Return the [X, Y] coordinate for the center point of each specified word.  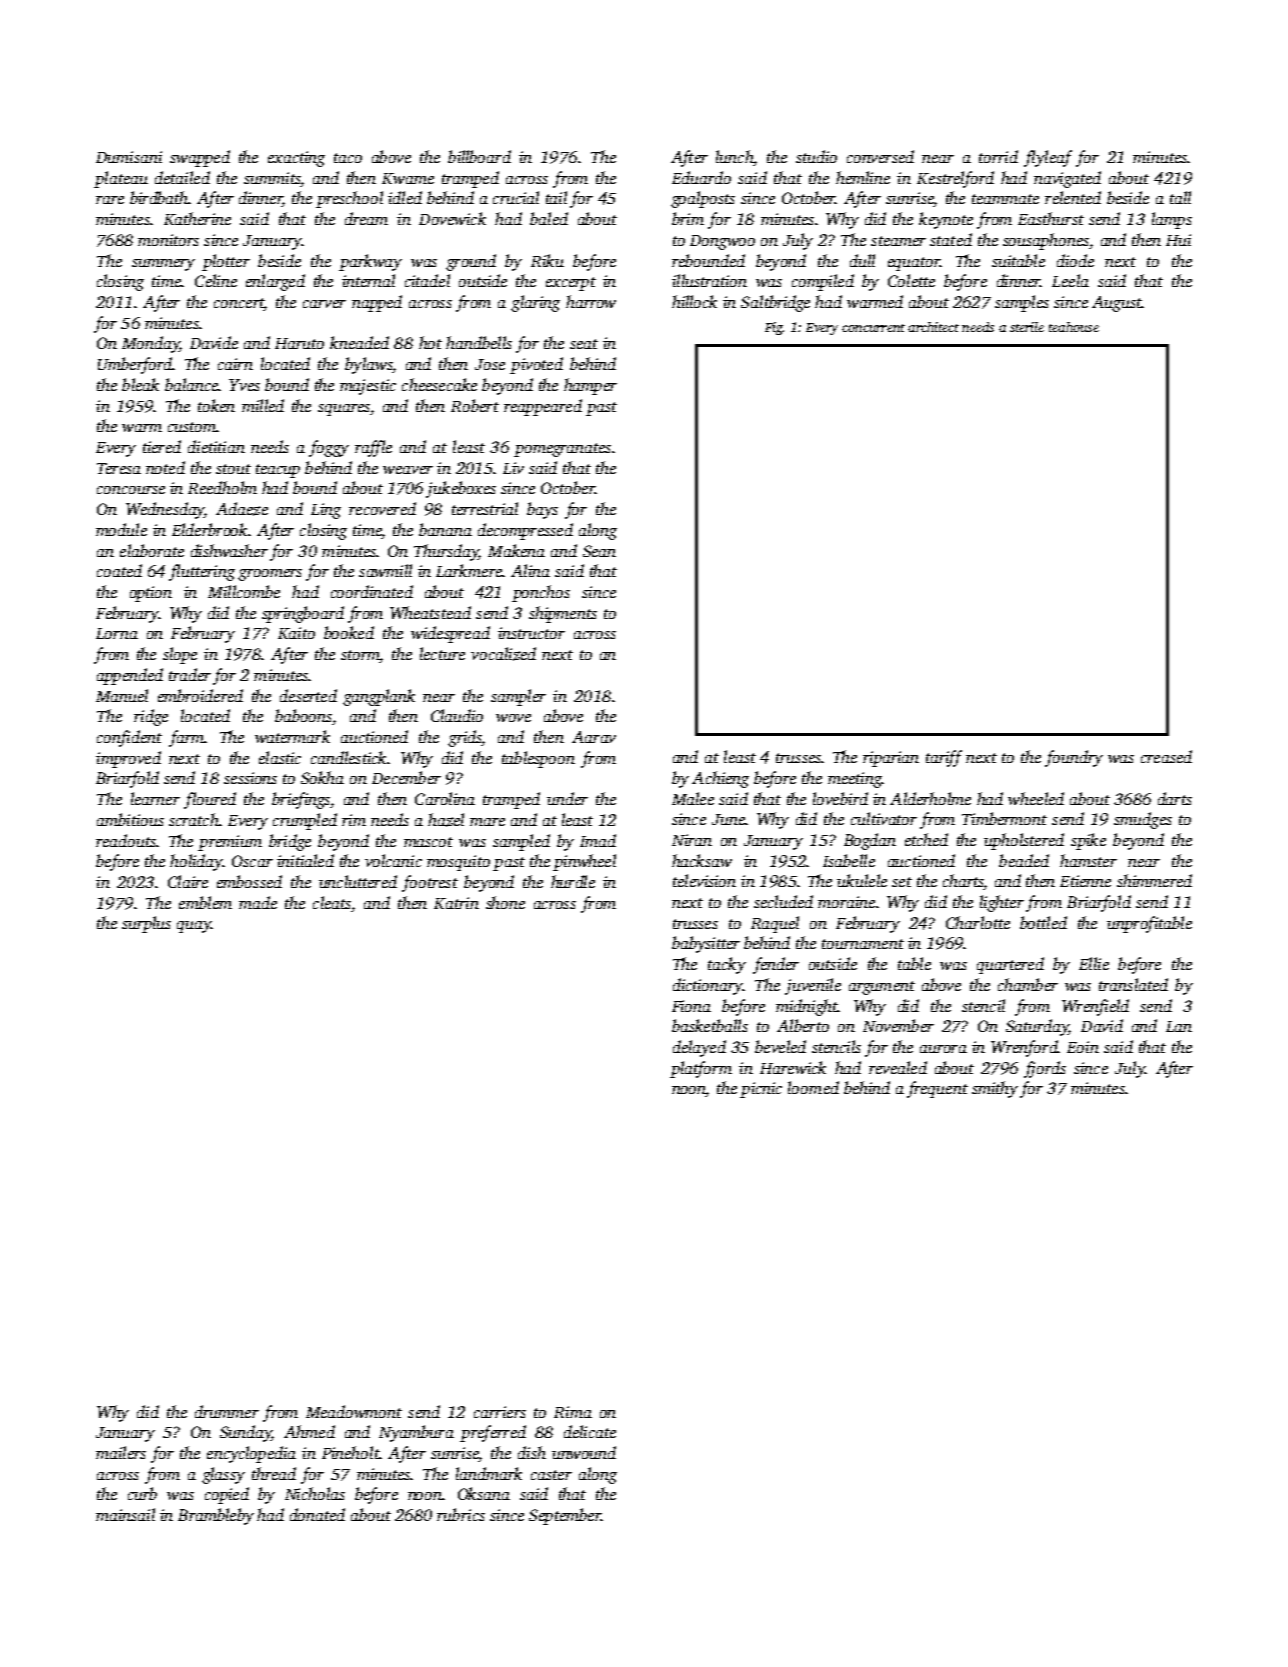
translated [1133, 984]
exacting [296, 159]
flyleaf [1048, 158]
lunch [734, 156]
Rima [573, 1412]
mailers [121, 1452]
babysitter [706, 944]
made [258, 902]
